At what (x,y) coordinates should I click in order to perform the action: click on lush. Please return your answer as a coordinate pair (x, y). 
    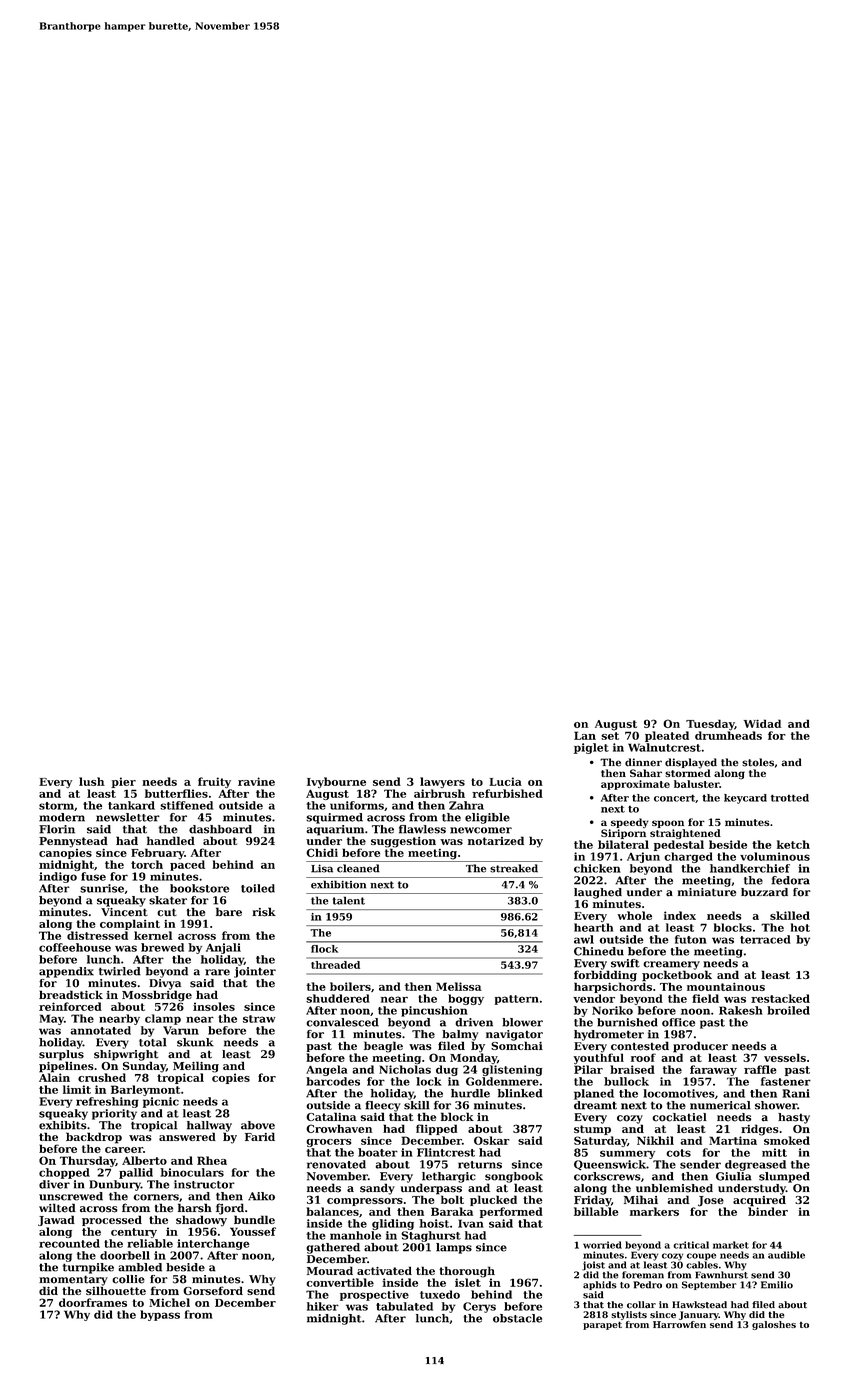
    Looking at the image, I should click on (92, 781).
